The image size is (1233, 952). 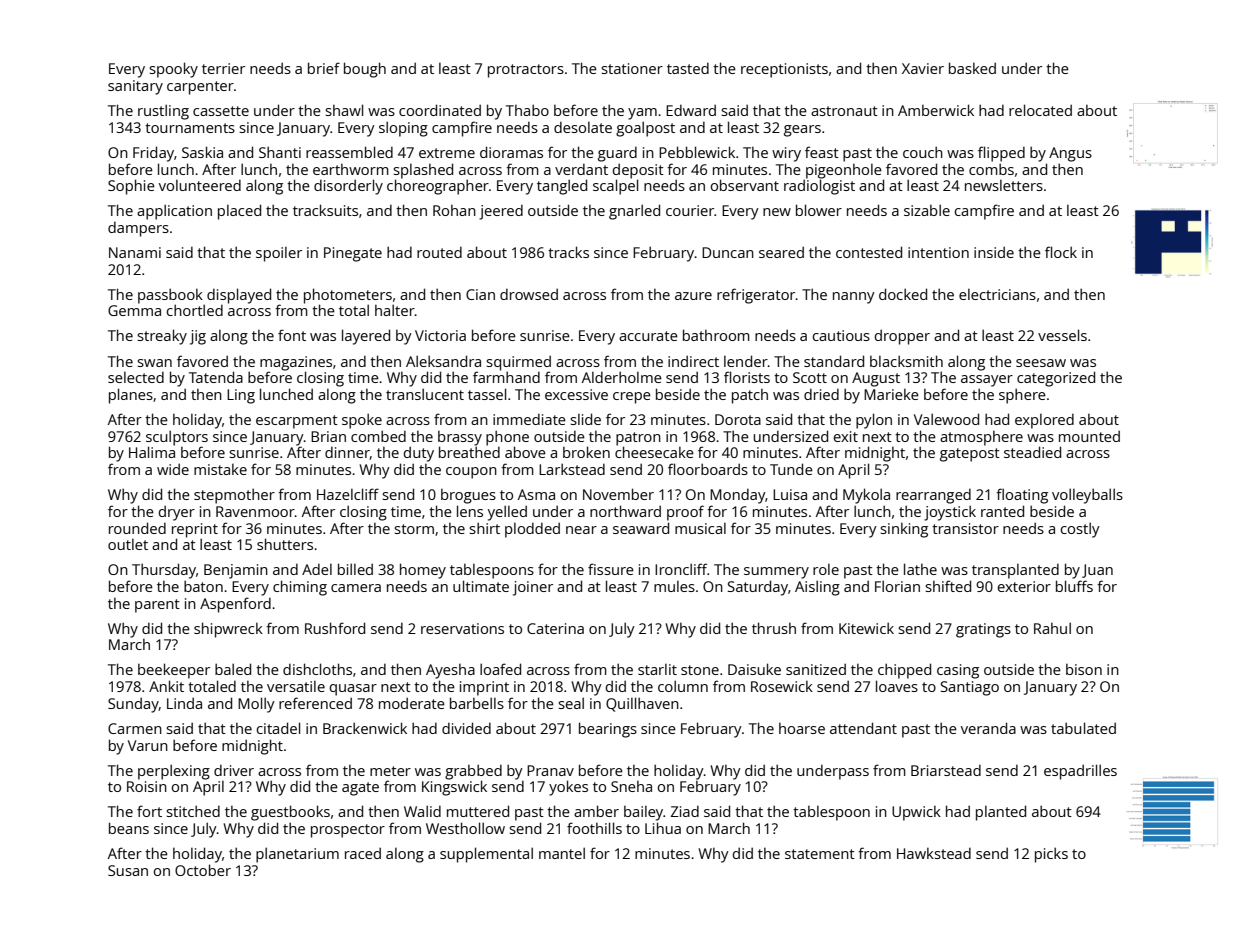 I want to click on jeered, so click(x=501, y=212).
